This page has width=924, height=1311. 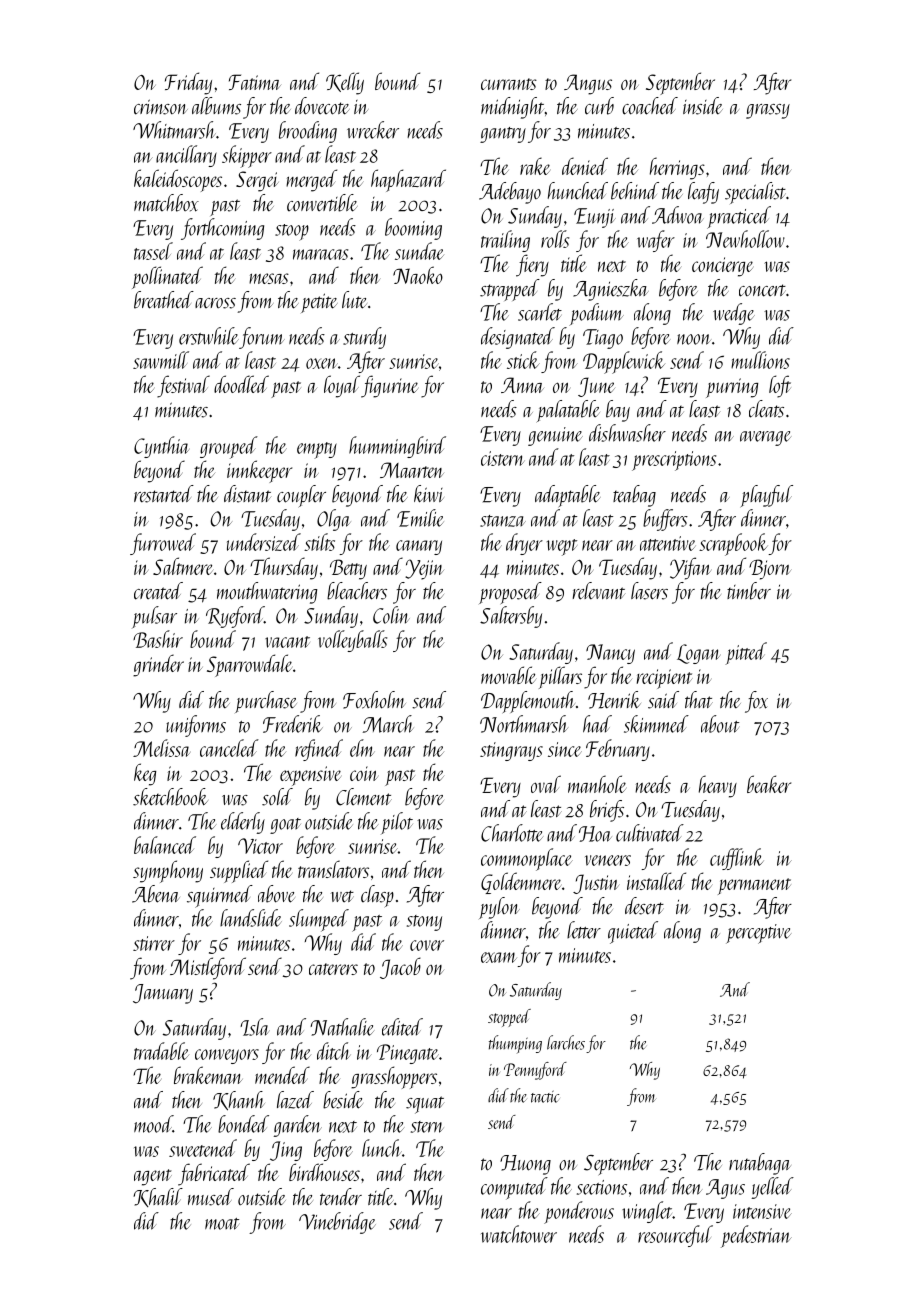 I want to click on clasp, so click(x=377, y=896).
